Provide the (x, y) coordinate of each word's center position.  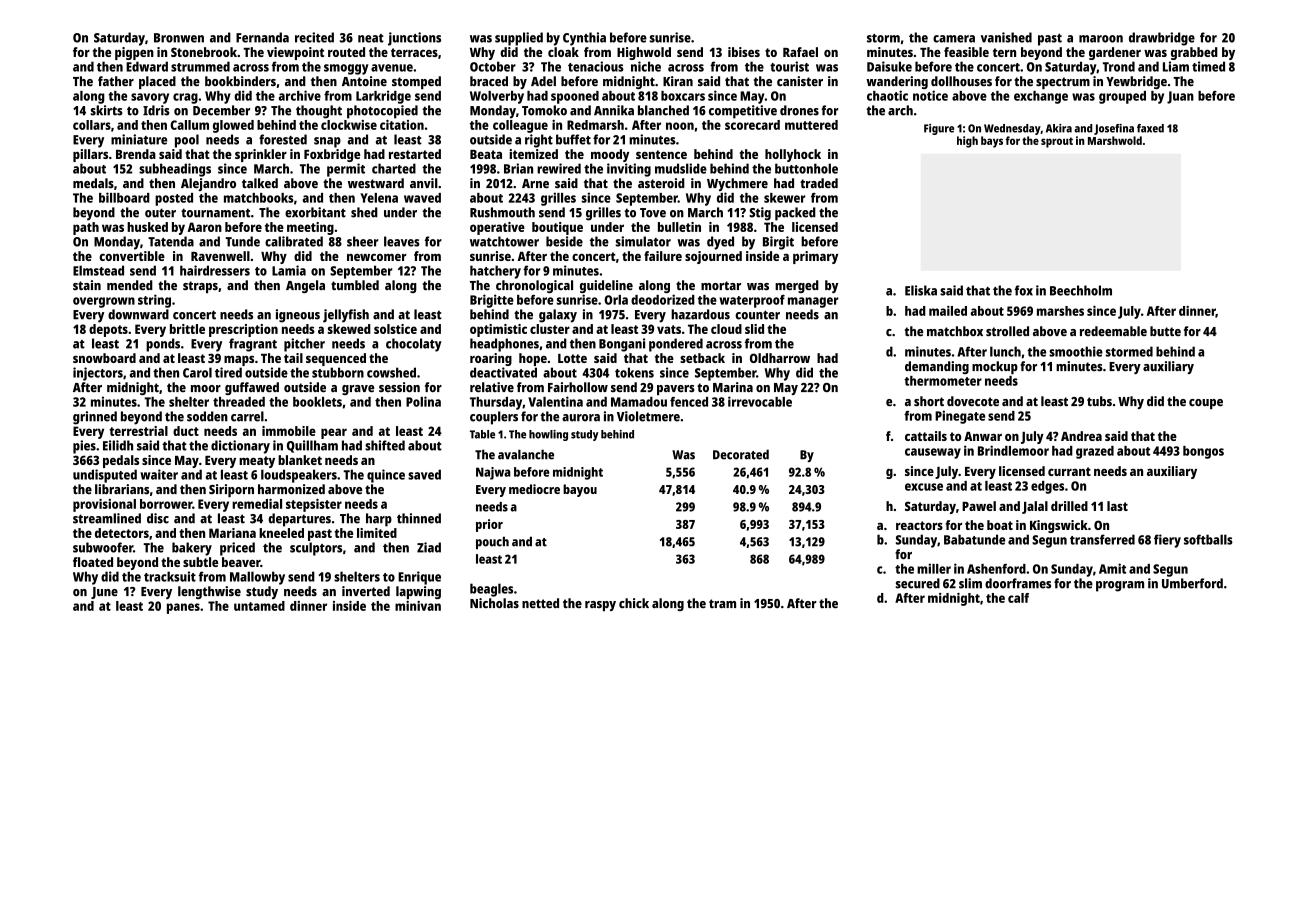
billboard (124, 197)
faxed (1150, 128)
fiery (1167, 541)
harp (379, 520)
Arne (535, 183)
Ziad (429, 547)
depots (108, 330)
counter (757, 315)
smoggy (346, 69)
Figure (939, 129)
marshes (1060, 311)
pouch (492, 543)
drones (799, 110)
